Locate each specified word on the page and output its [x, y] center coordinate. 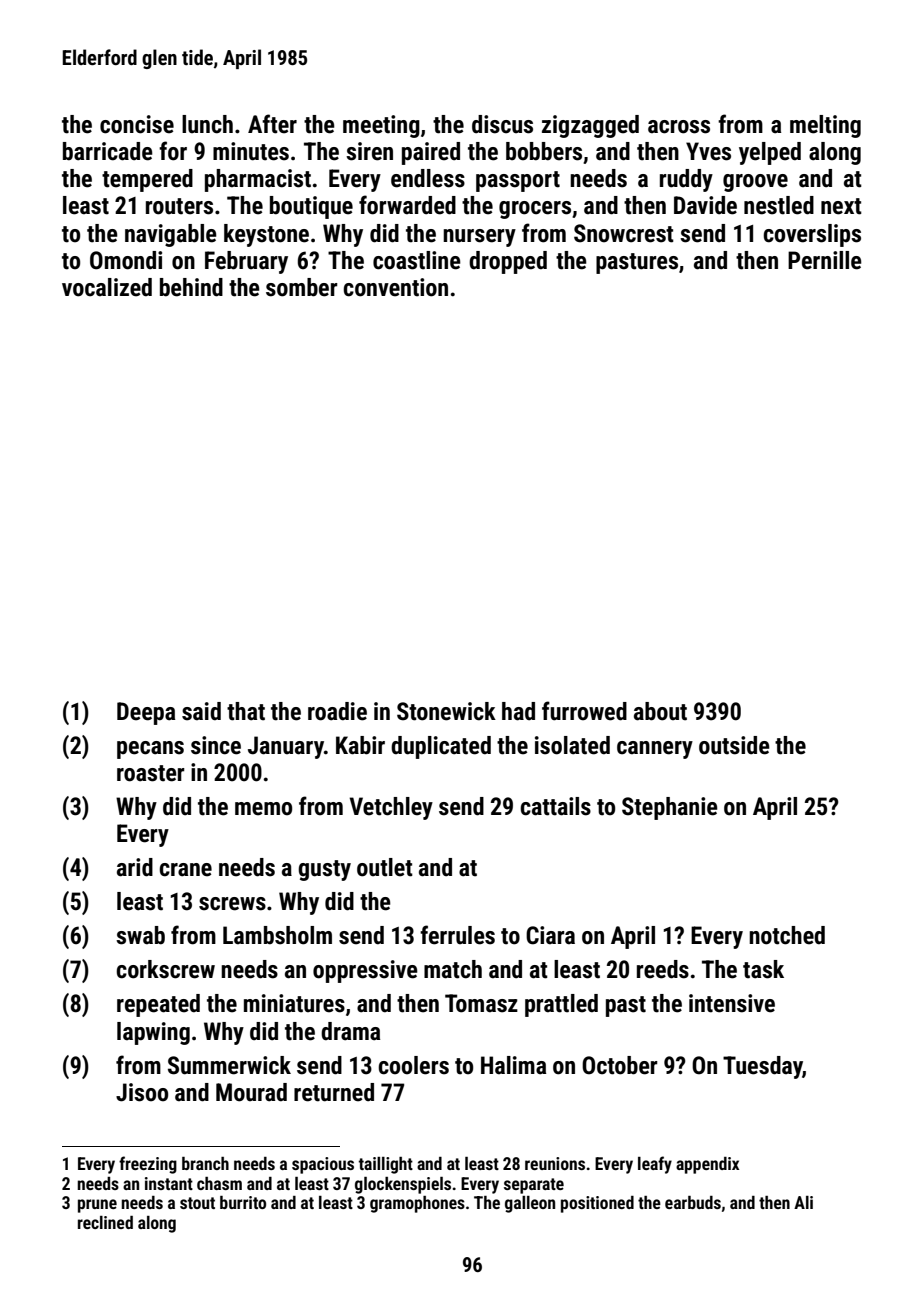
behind [191, 287]
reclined [105, 1222]
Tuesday [763, 1067]
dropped [508, 262]
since [216, 745]
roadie [337, 711]
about [660, 711]
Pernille [825, 260]
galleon [530, 1204]
